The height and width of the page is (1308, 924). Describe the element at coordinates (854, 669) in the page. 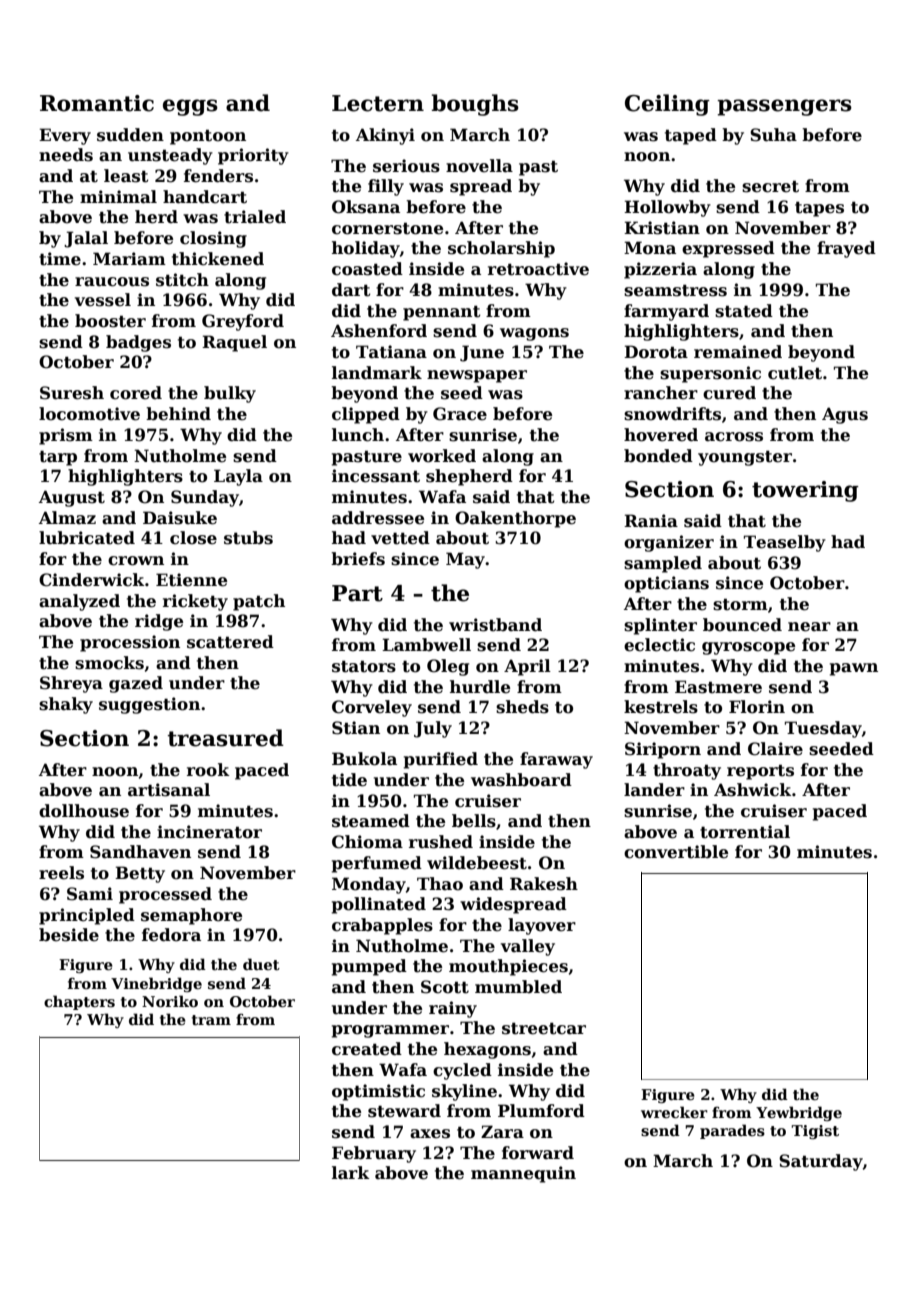

I see `pawn` at that location.
